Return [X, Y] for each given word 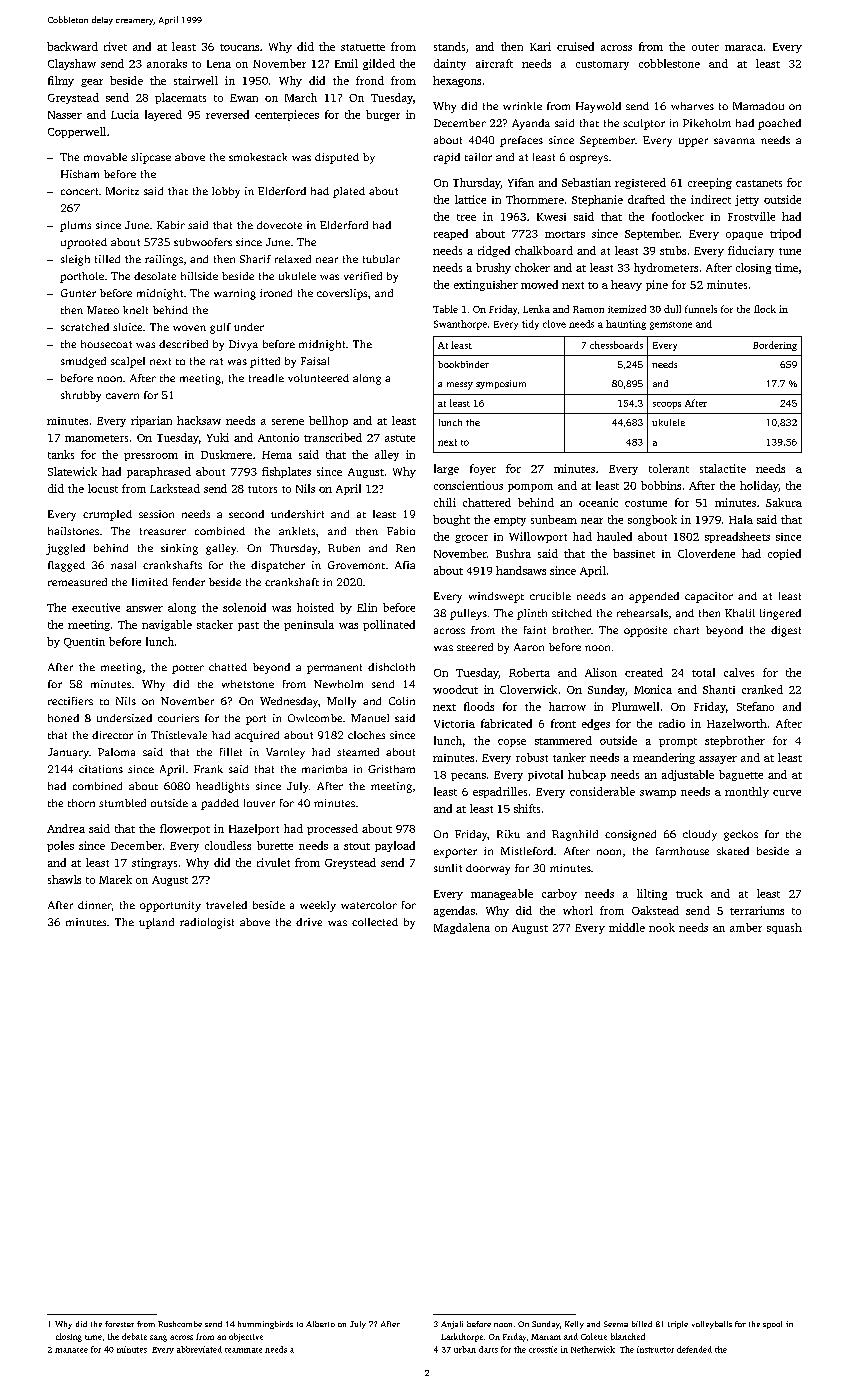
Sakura [784, 502]
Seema [616, 1324]
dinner [94, 905]
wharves [692, 106]
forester [119, 1324]
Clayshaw [72, 64]
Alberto [320, 1324]
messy [460, 386]
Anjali [452, 1325]
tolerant [669, 468]
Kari [540, 46]
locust [103, 488]
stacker [215, 624]
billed [642, 1324]
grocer [471, 539]
